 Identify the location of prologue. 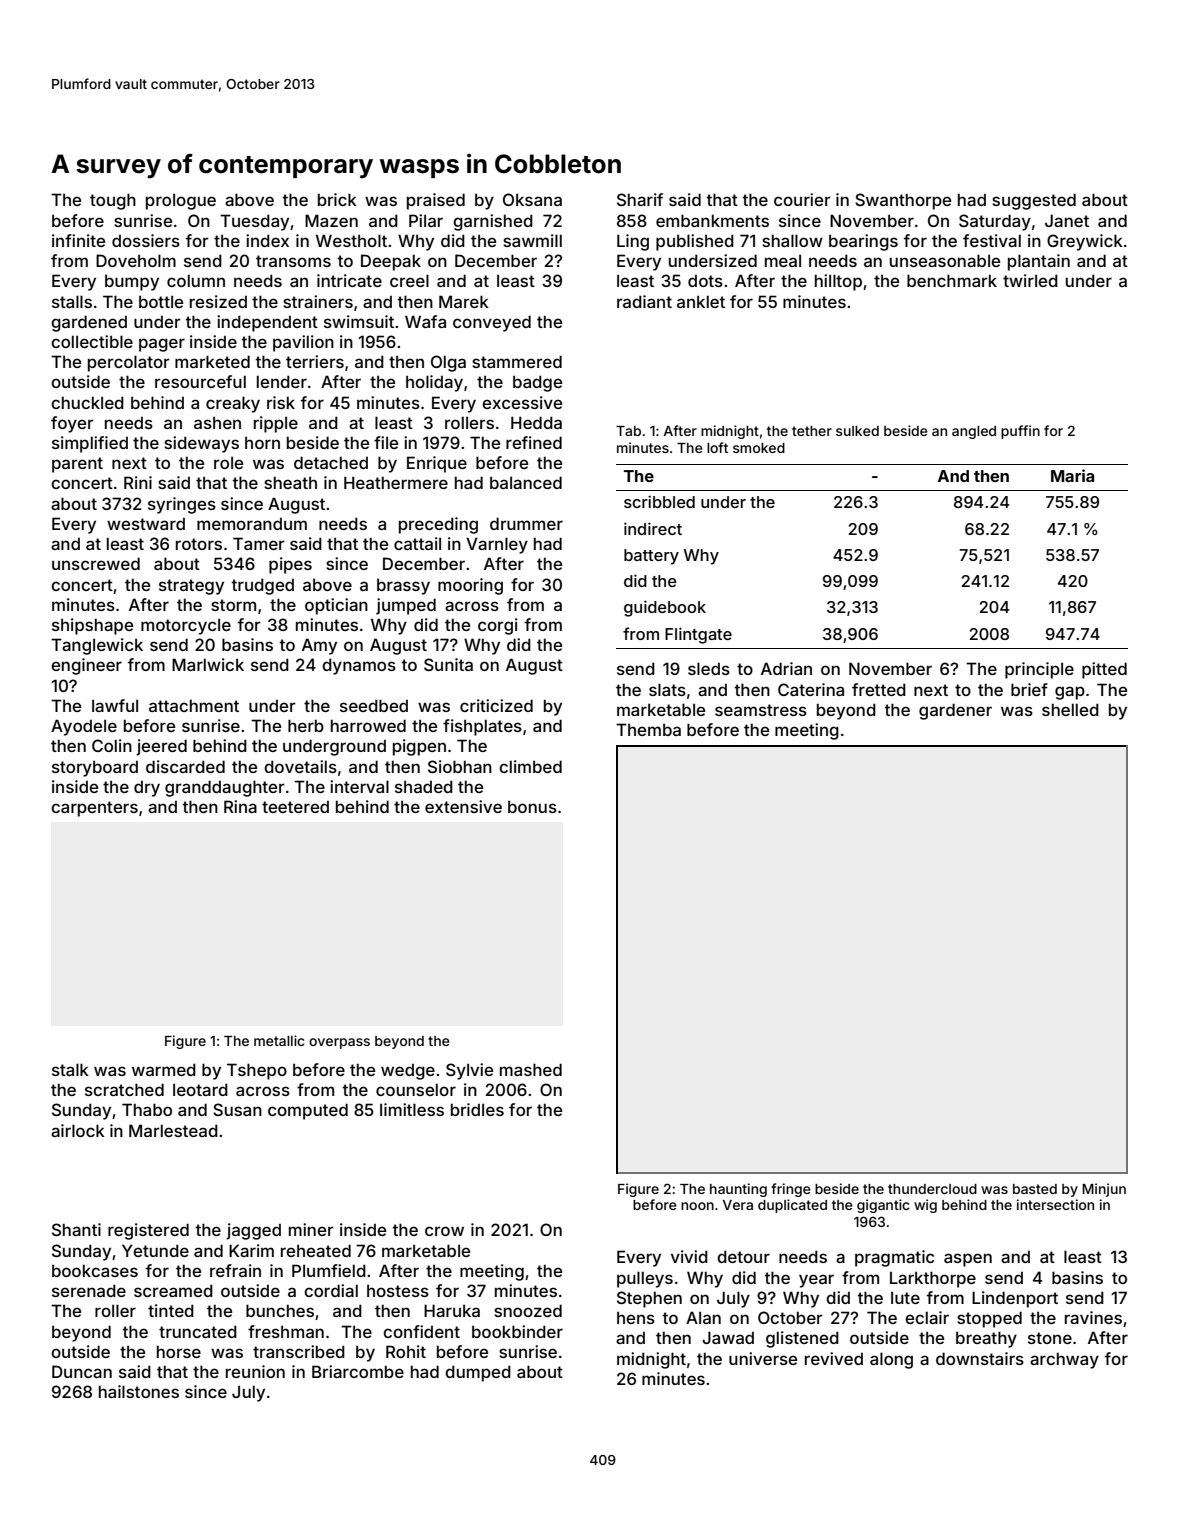
(181, 201).
